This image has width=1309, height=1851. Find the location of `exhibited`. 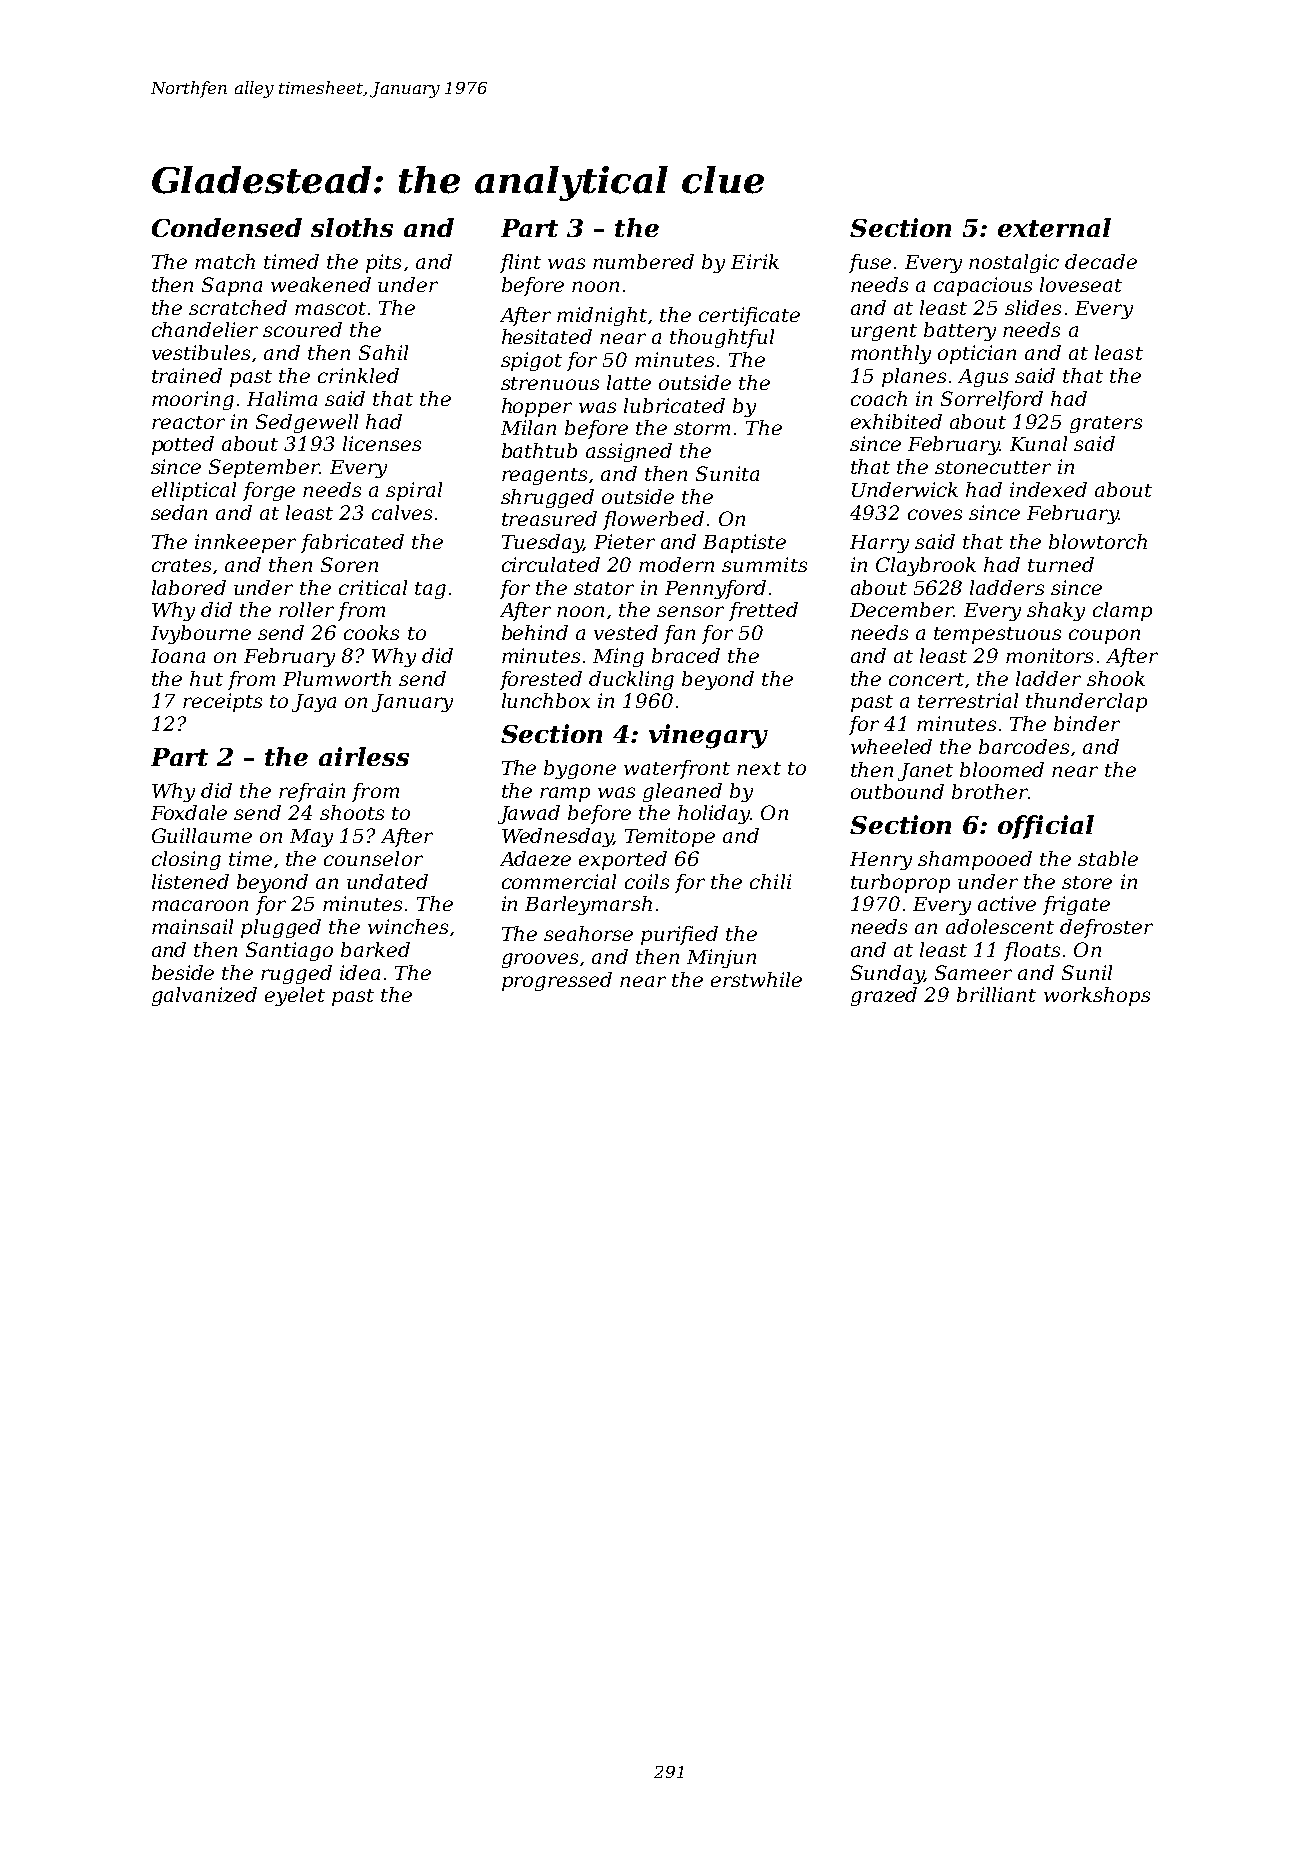

exhibited is located at coordinates (896, 421).
